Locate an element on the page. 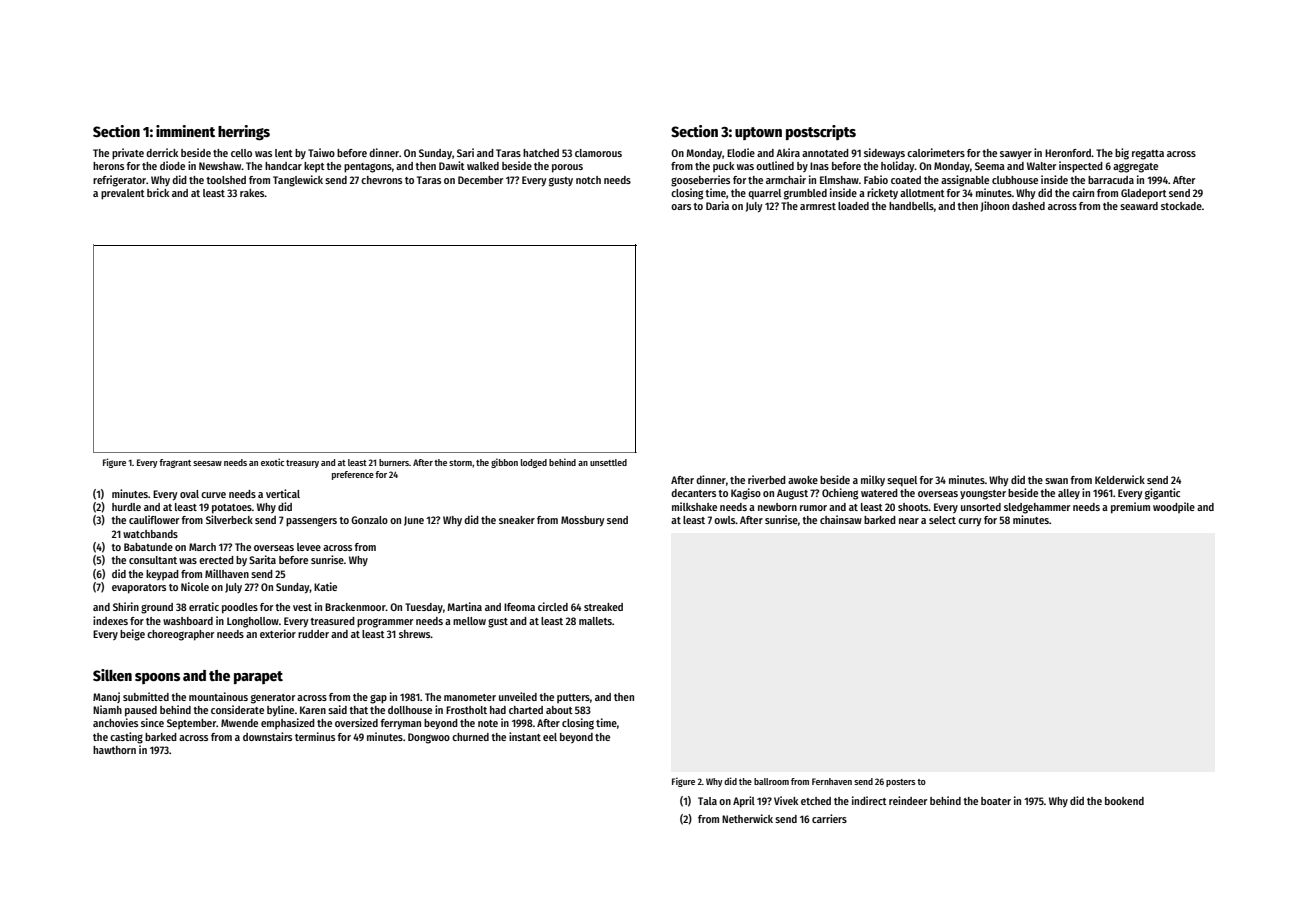  refrigerator is located at coordinates (119, 181).
